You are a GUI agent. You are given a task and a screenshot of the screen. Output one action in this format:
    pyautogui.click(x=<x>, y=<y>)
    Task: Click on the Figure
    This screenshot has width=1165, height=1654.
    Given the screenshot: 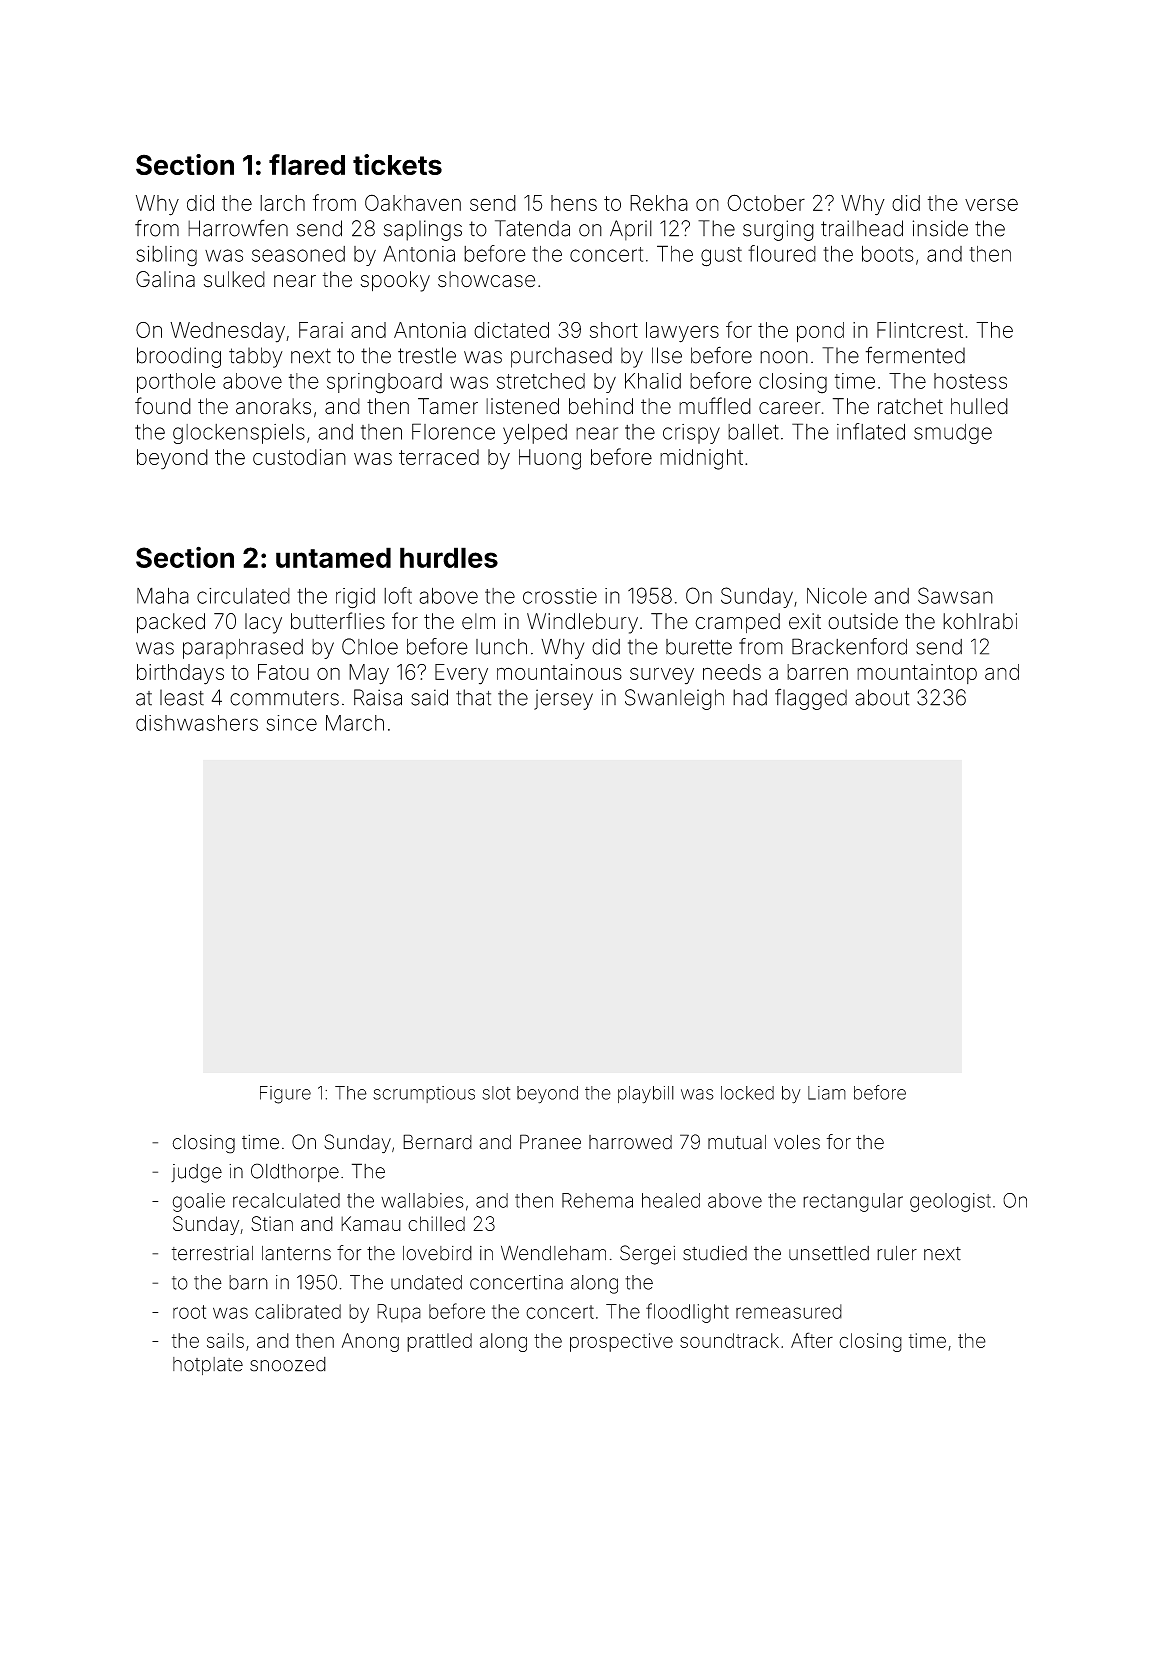 What is the action you would take?
    pyautogui.click(x=285, y=1095)
